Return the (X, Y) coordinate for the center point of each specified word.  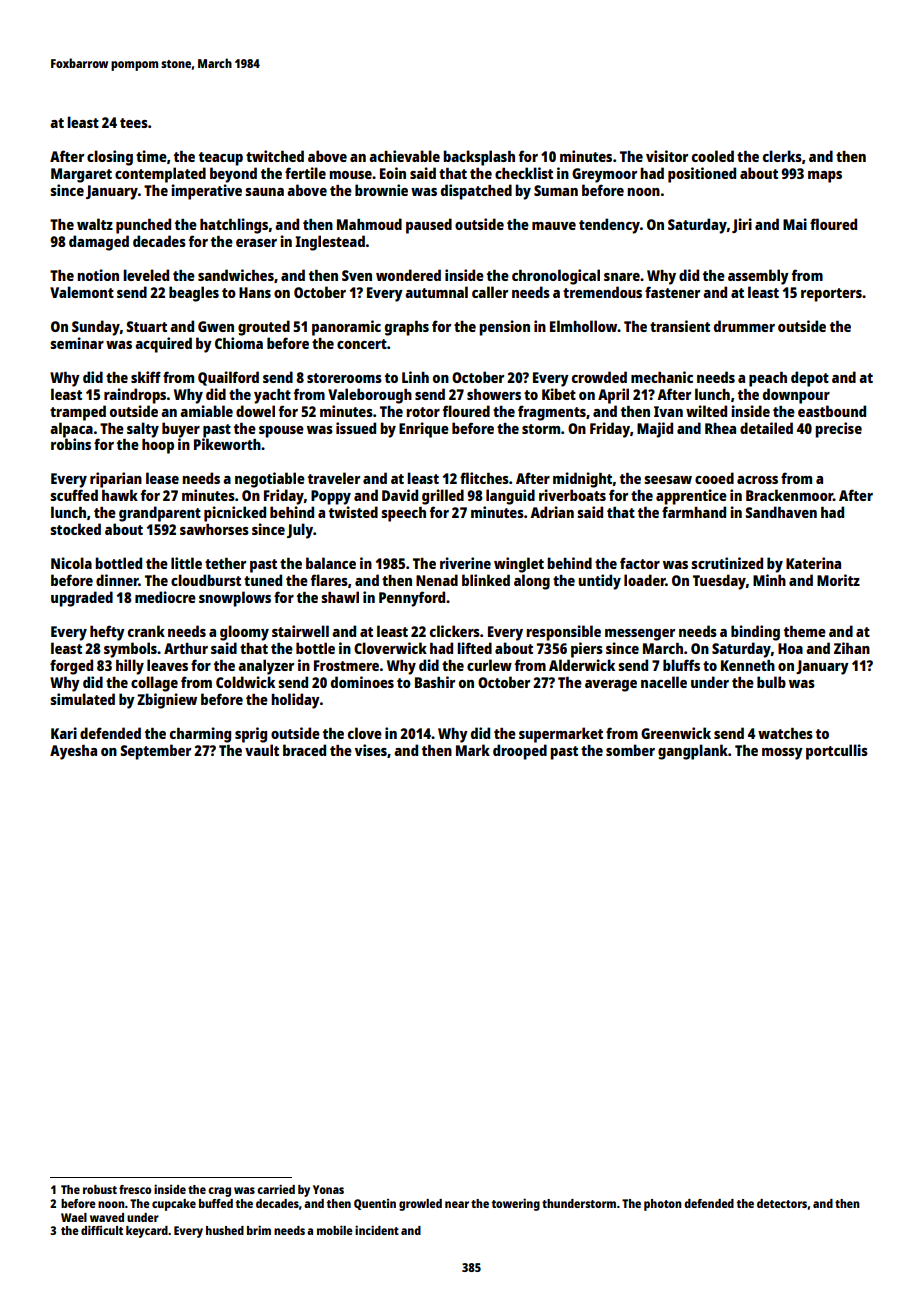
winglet (519, 565)
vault (262, 750)
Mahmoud (369, 224)
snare (622, 277)
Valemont (82, 292)
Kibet (559, 394)
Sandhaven (781, 512)
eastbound (832, 411)
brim (259, 1230)
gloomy (244, 633)
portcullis (837, 752)
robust (100, 1189)
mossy (782, 754)
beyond (233, 175)
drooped (520, 752)
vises (371, 750)
